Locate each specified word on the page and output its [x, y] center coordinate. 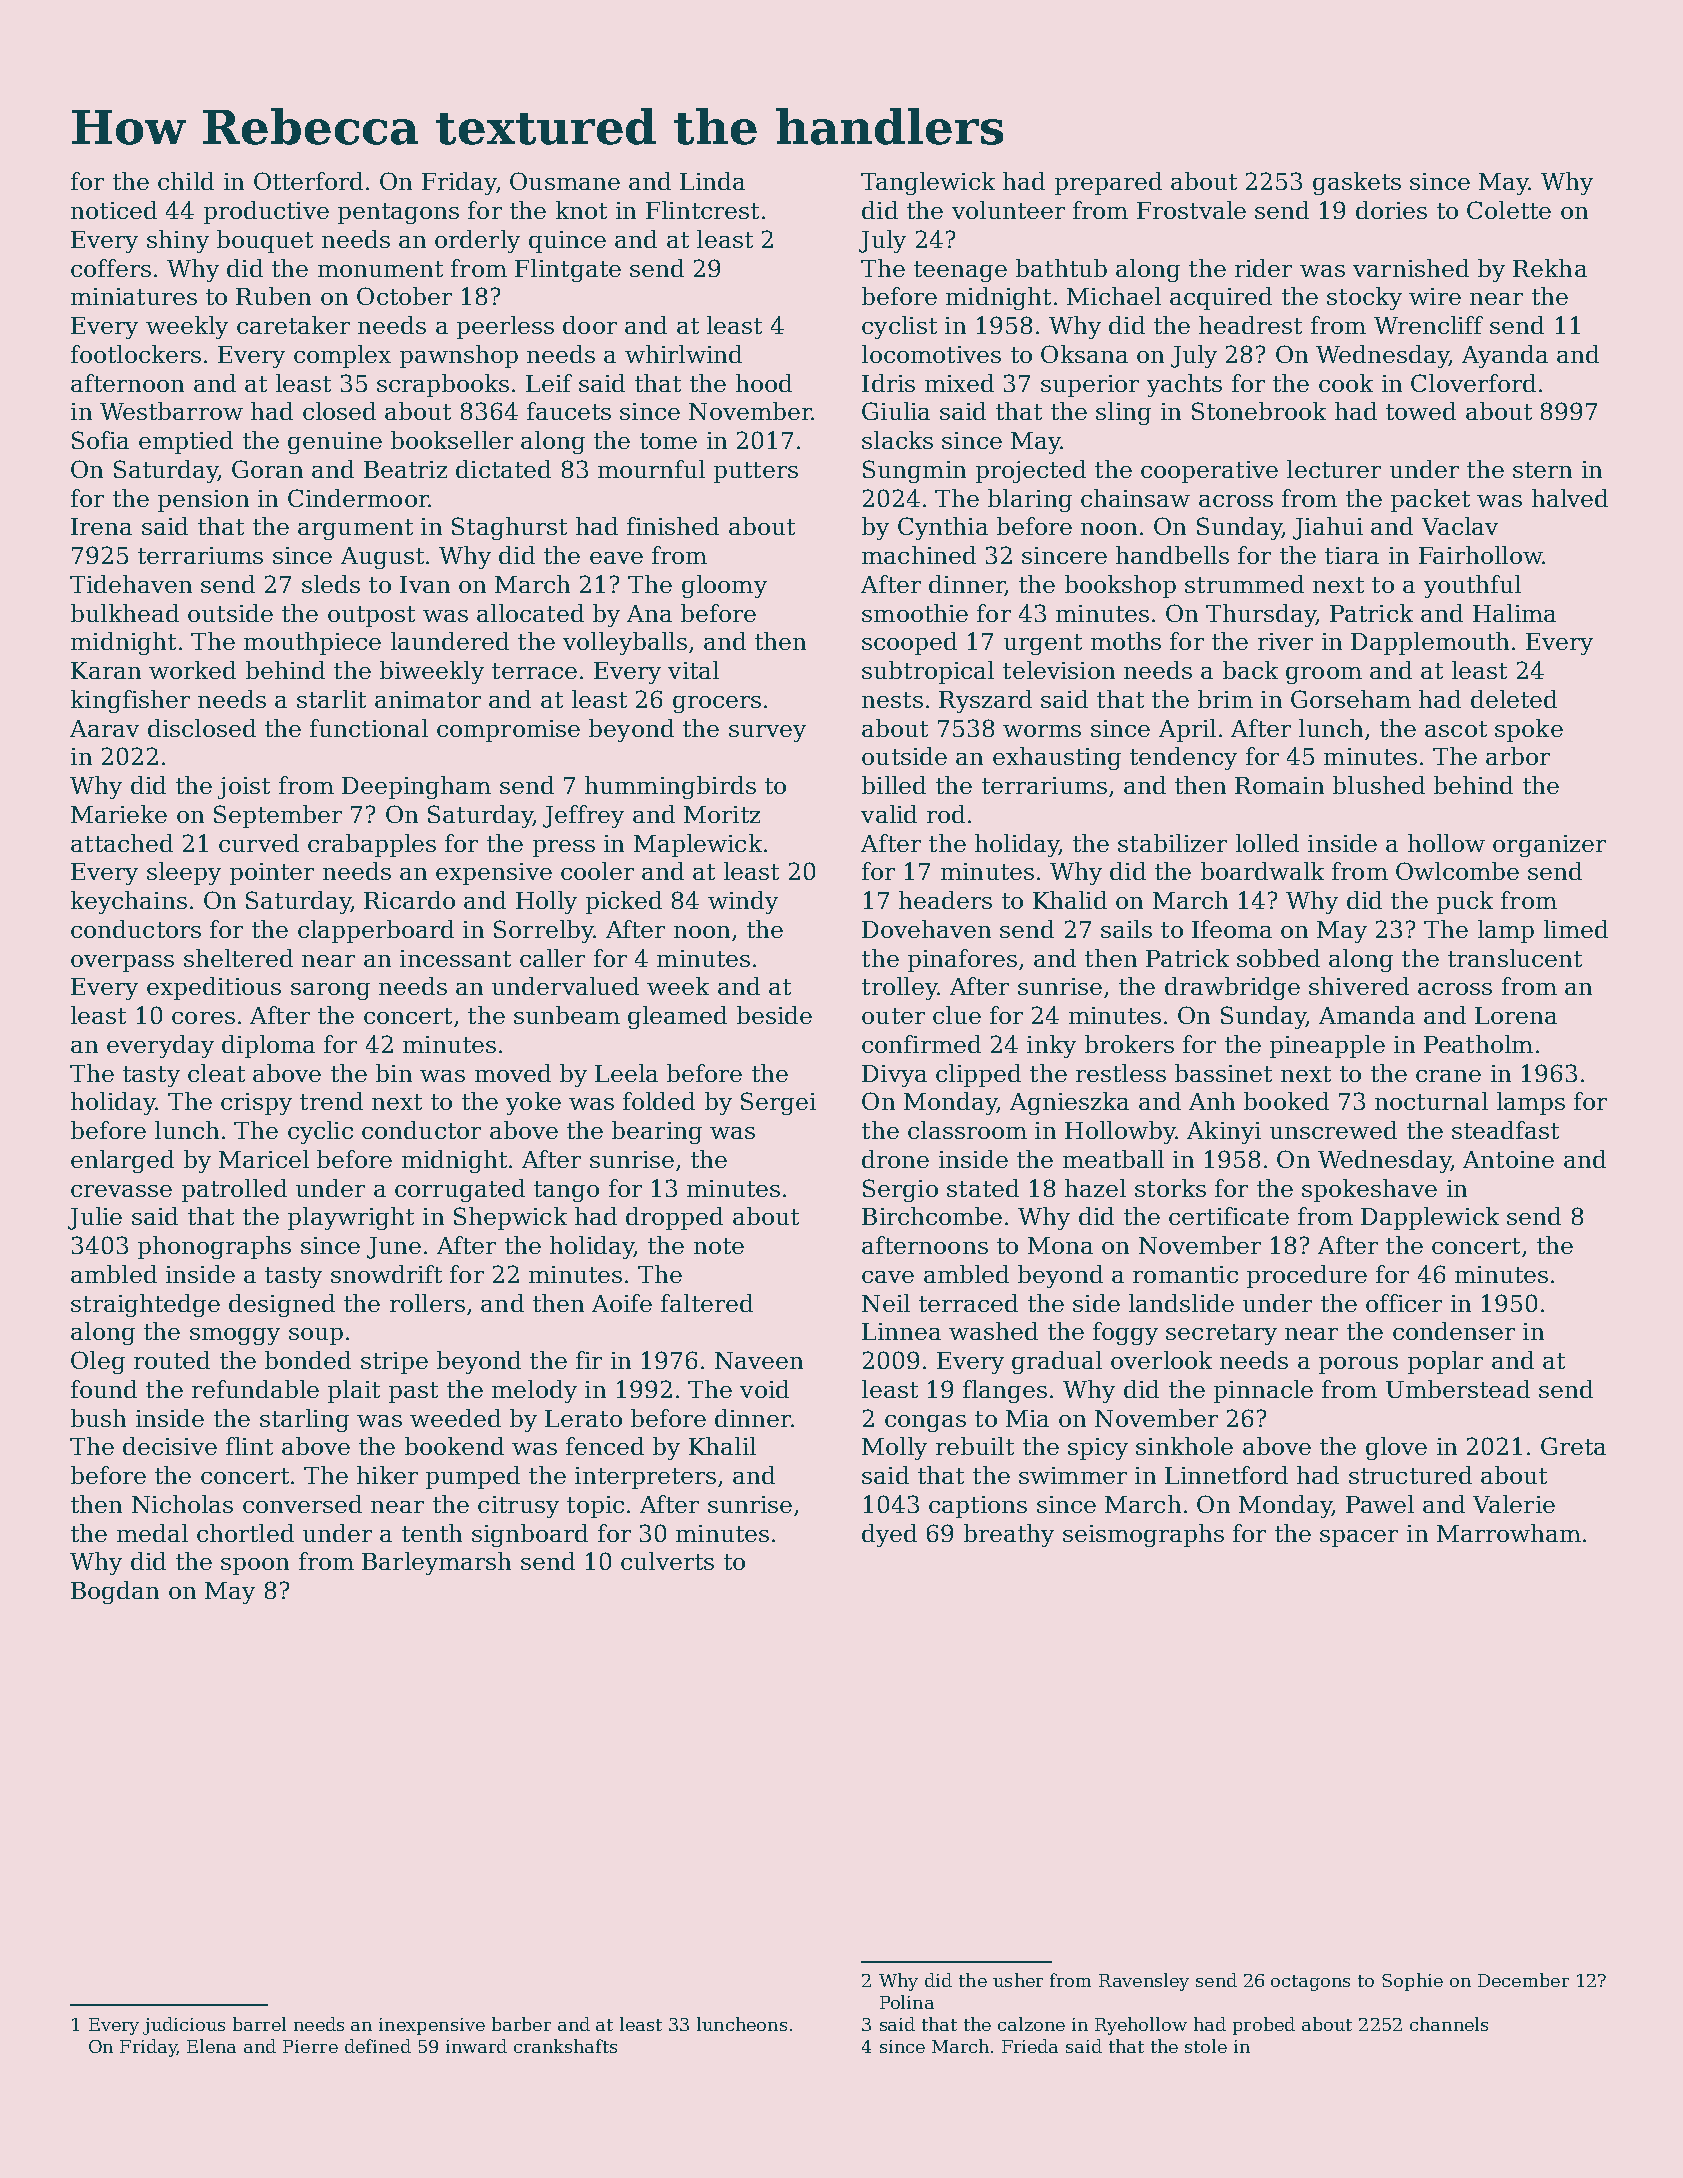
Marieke [119, 814]
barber [521, 2024]
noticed [114, 210]
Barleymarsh [436, 1563]
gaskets [1357, 183]
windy [743, 902]
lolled [1267, 843]
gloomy [724, 586]
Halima [1514, 613]
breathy [1009, 1535]
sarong [330, 991]
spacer [1359, 1538]
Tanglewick [928, 183]
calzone [1031, 2024]
